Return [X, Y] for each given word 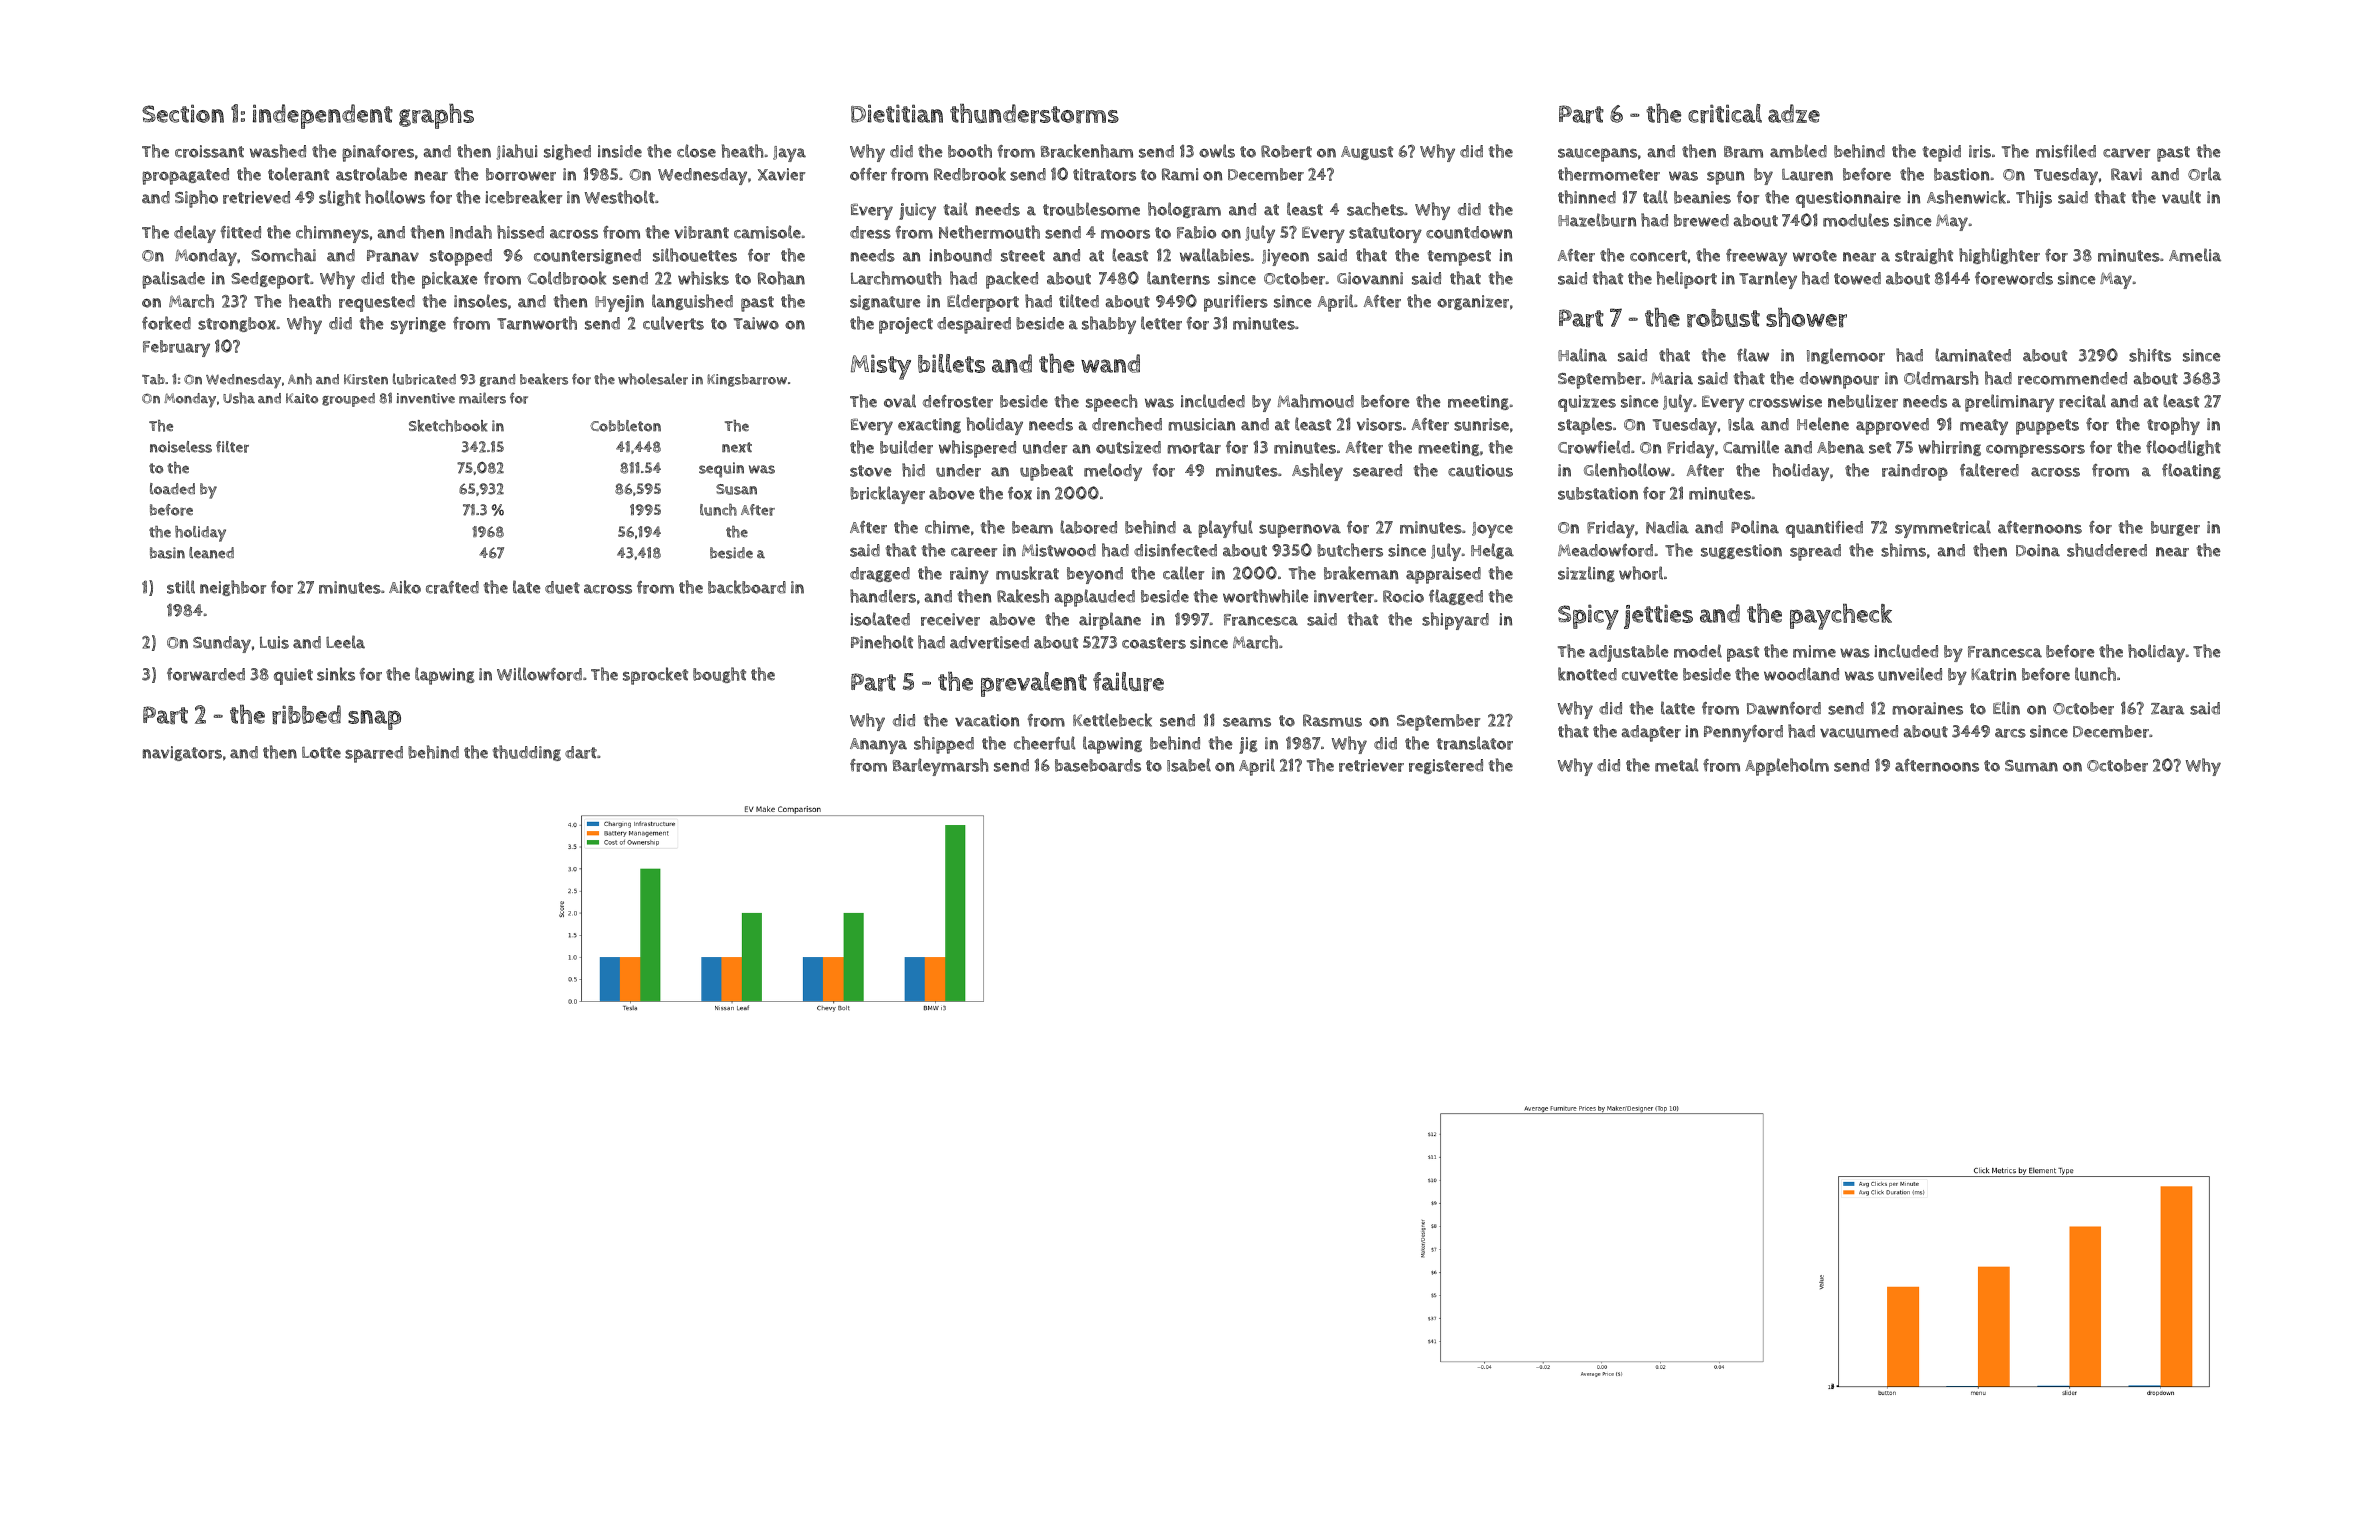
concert [1658, 256]
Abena [1840, 447]
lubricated [424, 379]
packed [1012, 280]
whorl [1641, 573]
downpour [1839, 380]
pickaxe [450, 280]
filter [232, 447]
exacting [929, 425]
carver [2126, 153]
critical [1725, 113]
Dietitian [897, 113]
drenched [1127, 424]
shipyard [1455, 621]
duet [562, 587]
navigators [182, 753]
